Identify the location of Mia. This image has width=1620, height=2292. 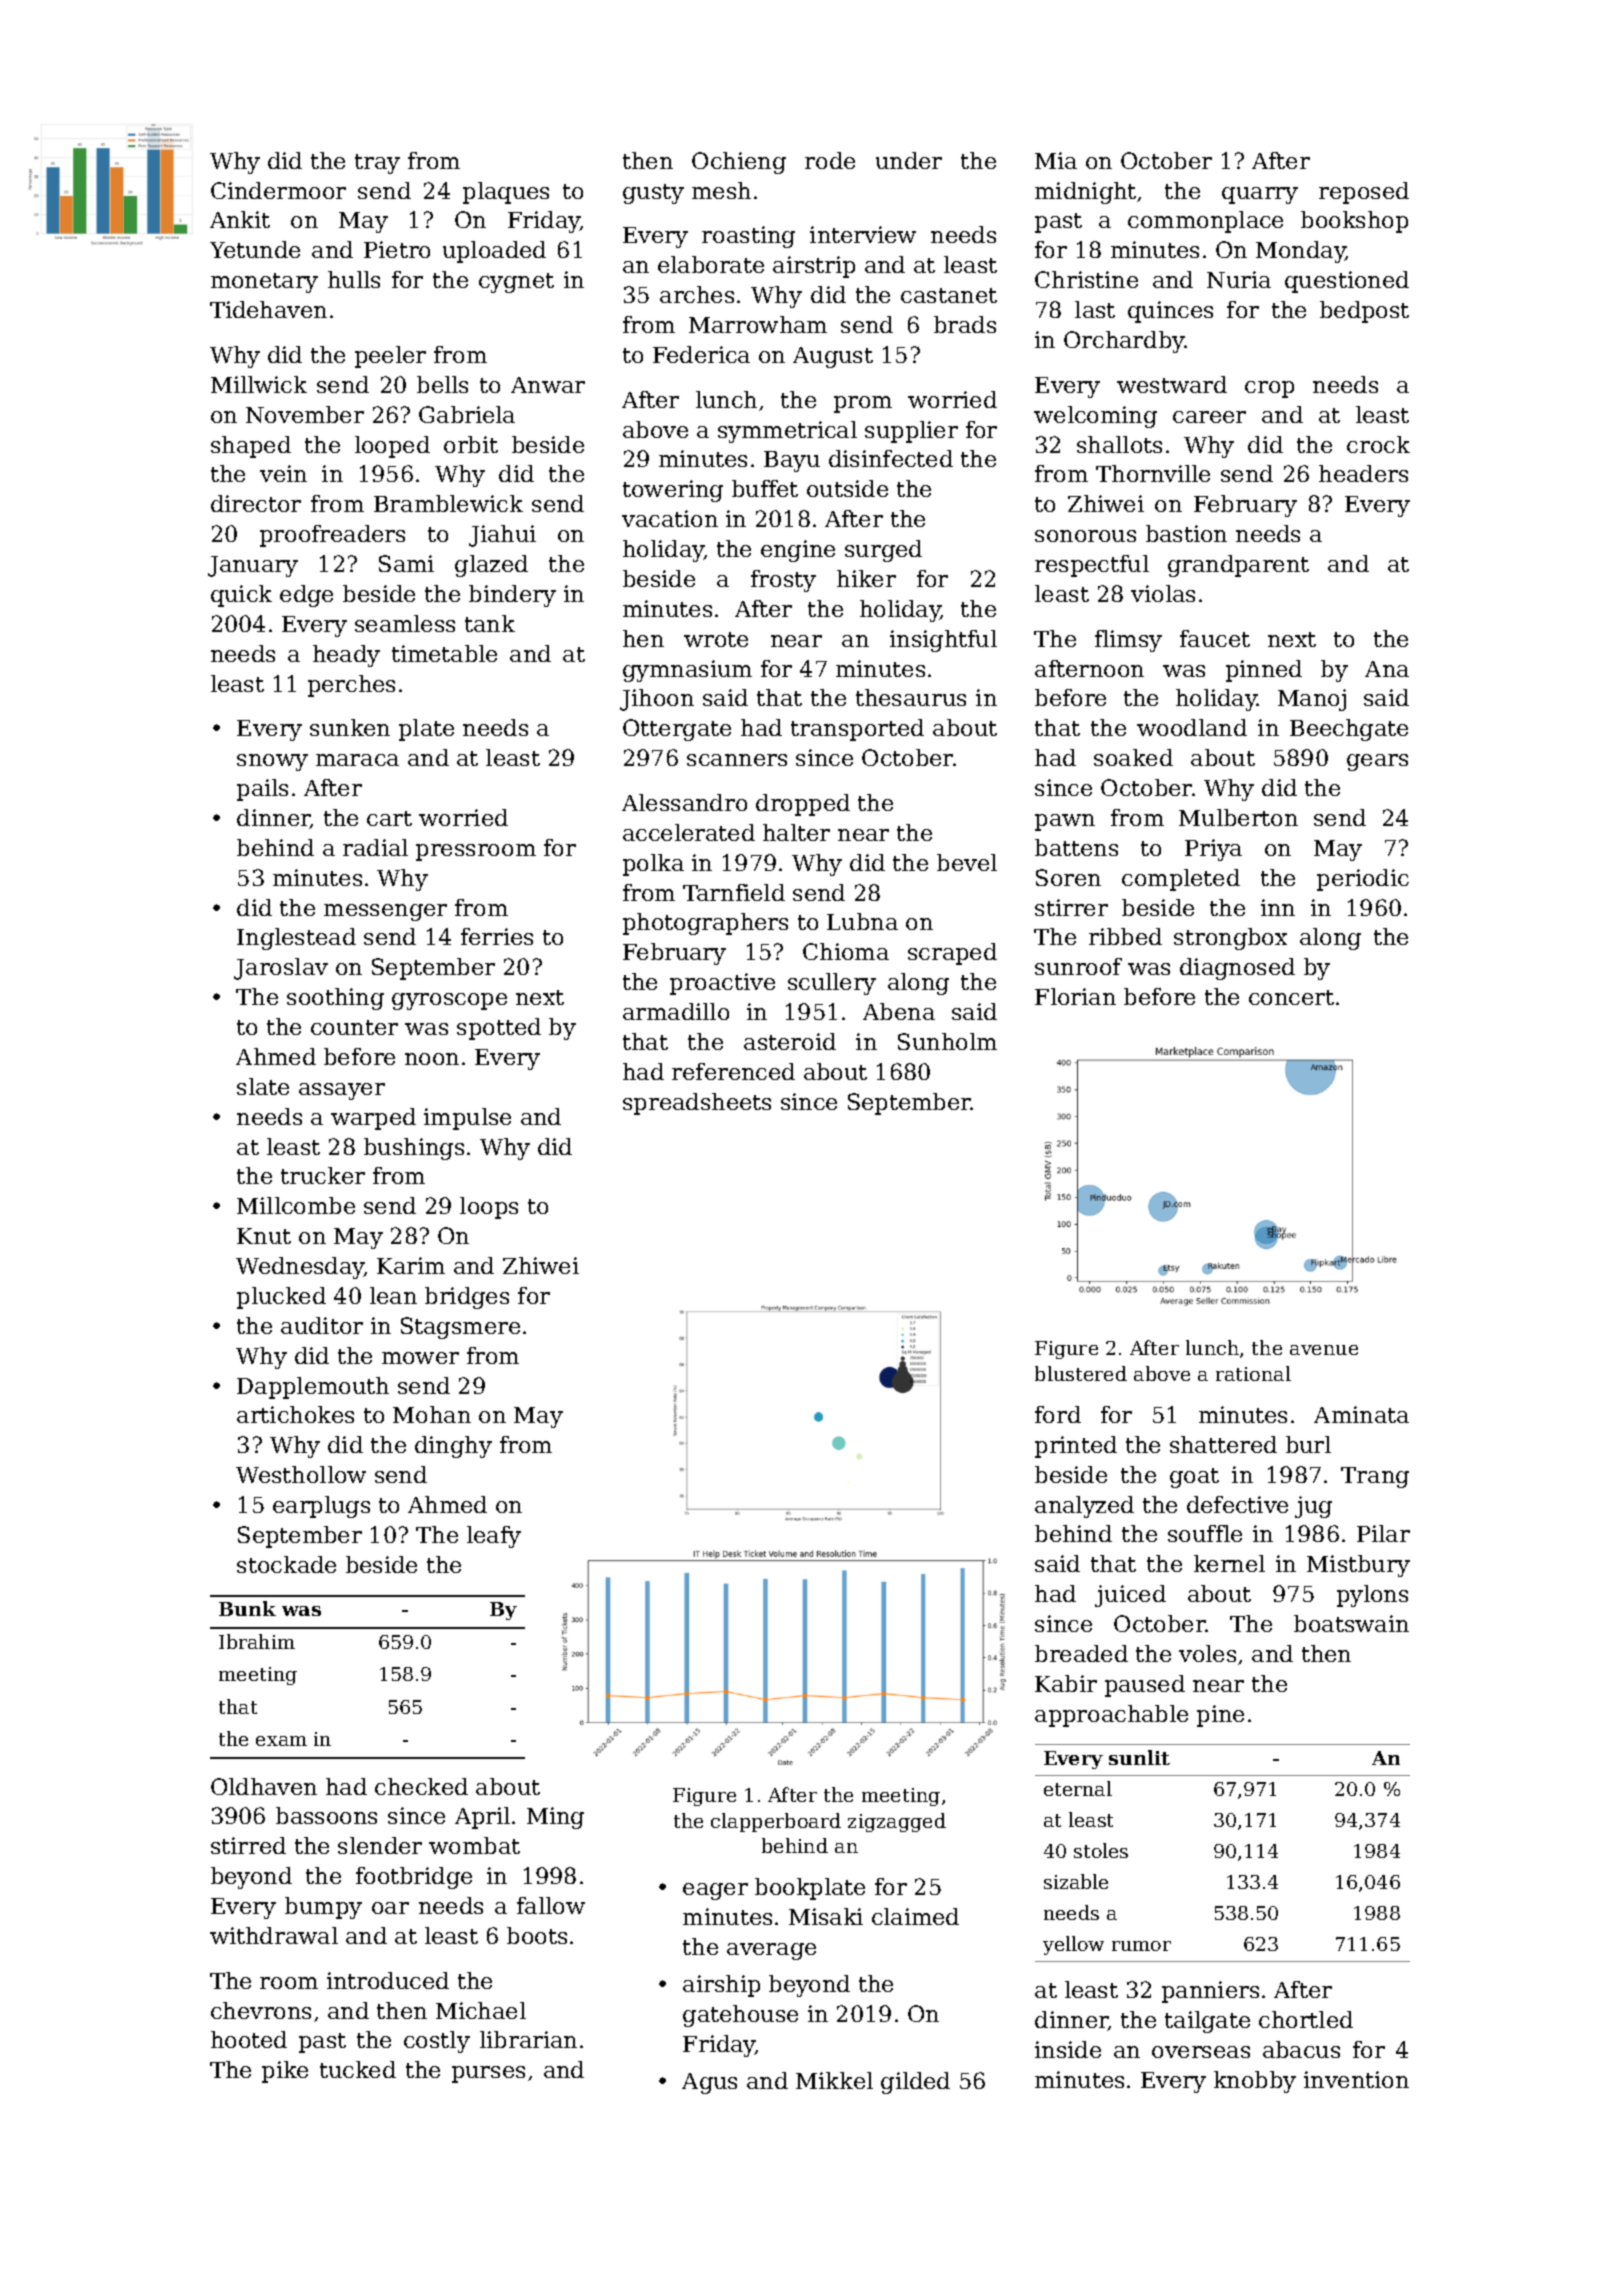
(1056, 160).
